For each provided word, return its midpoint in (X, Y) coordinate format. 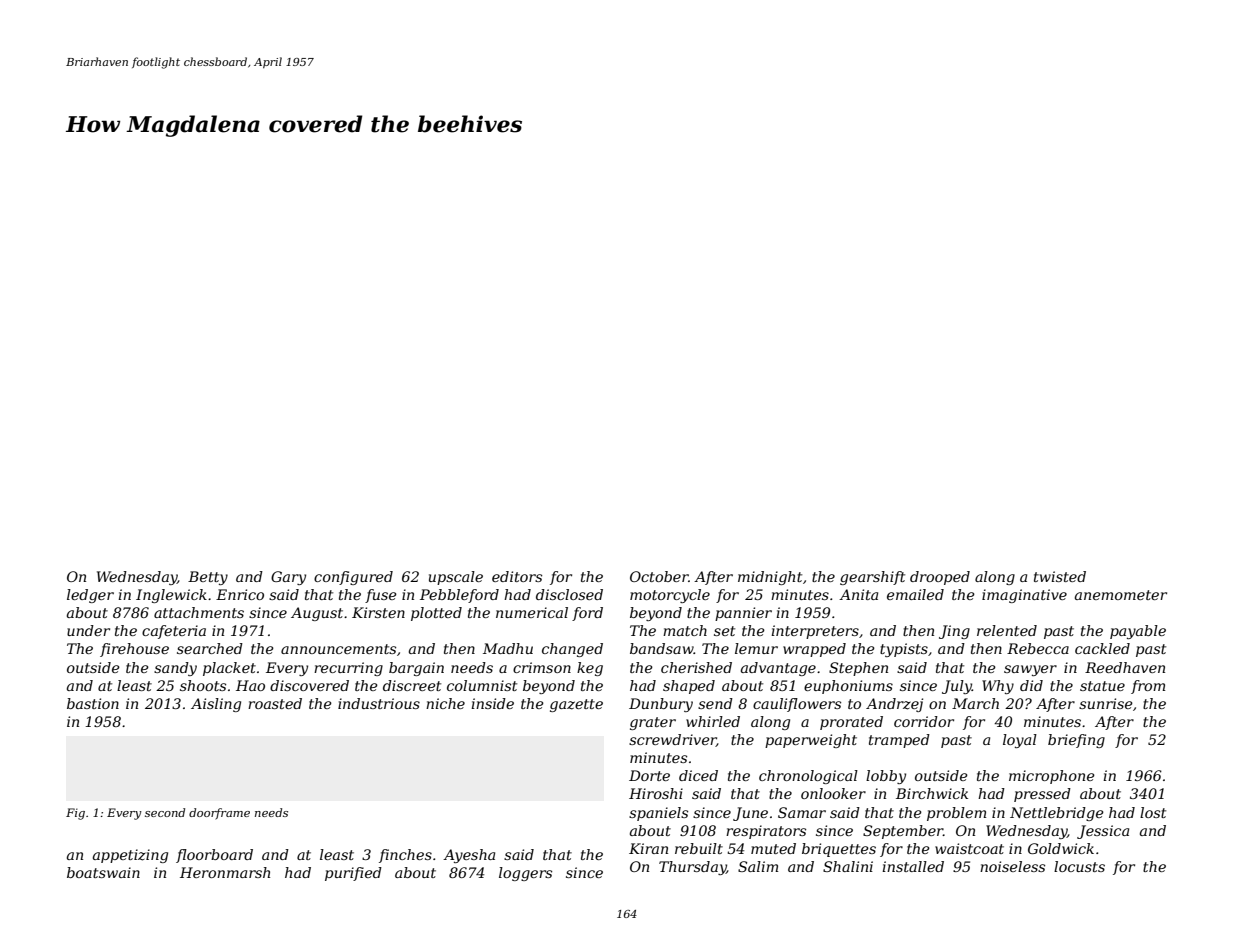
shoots (203, 685)
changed (572, 650)
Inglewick (171, 596)
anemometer (1121, 595)
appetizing (130, 856)
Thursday (692, 868)
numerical (532, 612)
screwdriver (672, 740)
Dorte (649, 775)
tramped (899, 741)
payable (1138, 632)
